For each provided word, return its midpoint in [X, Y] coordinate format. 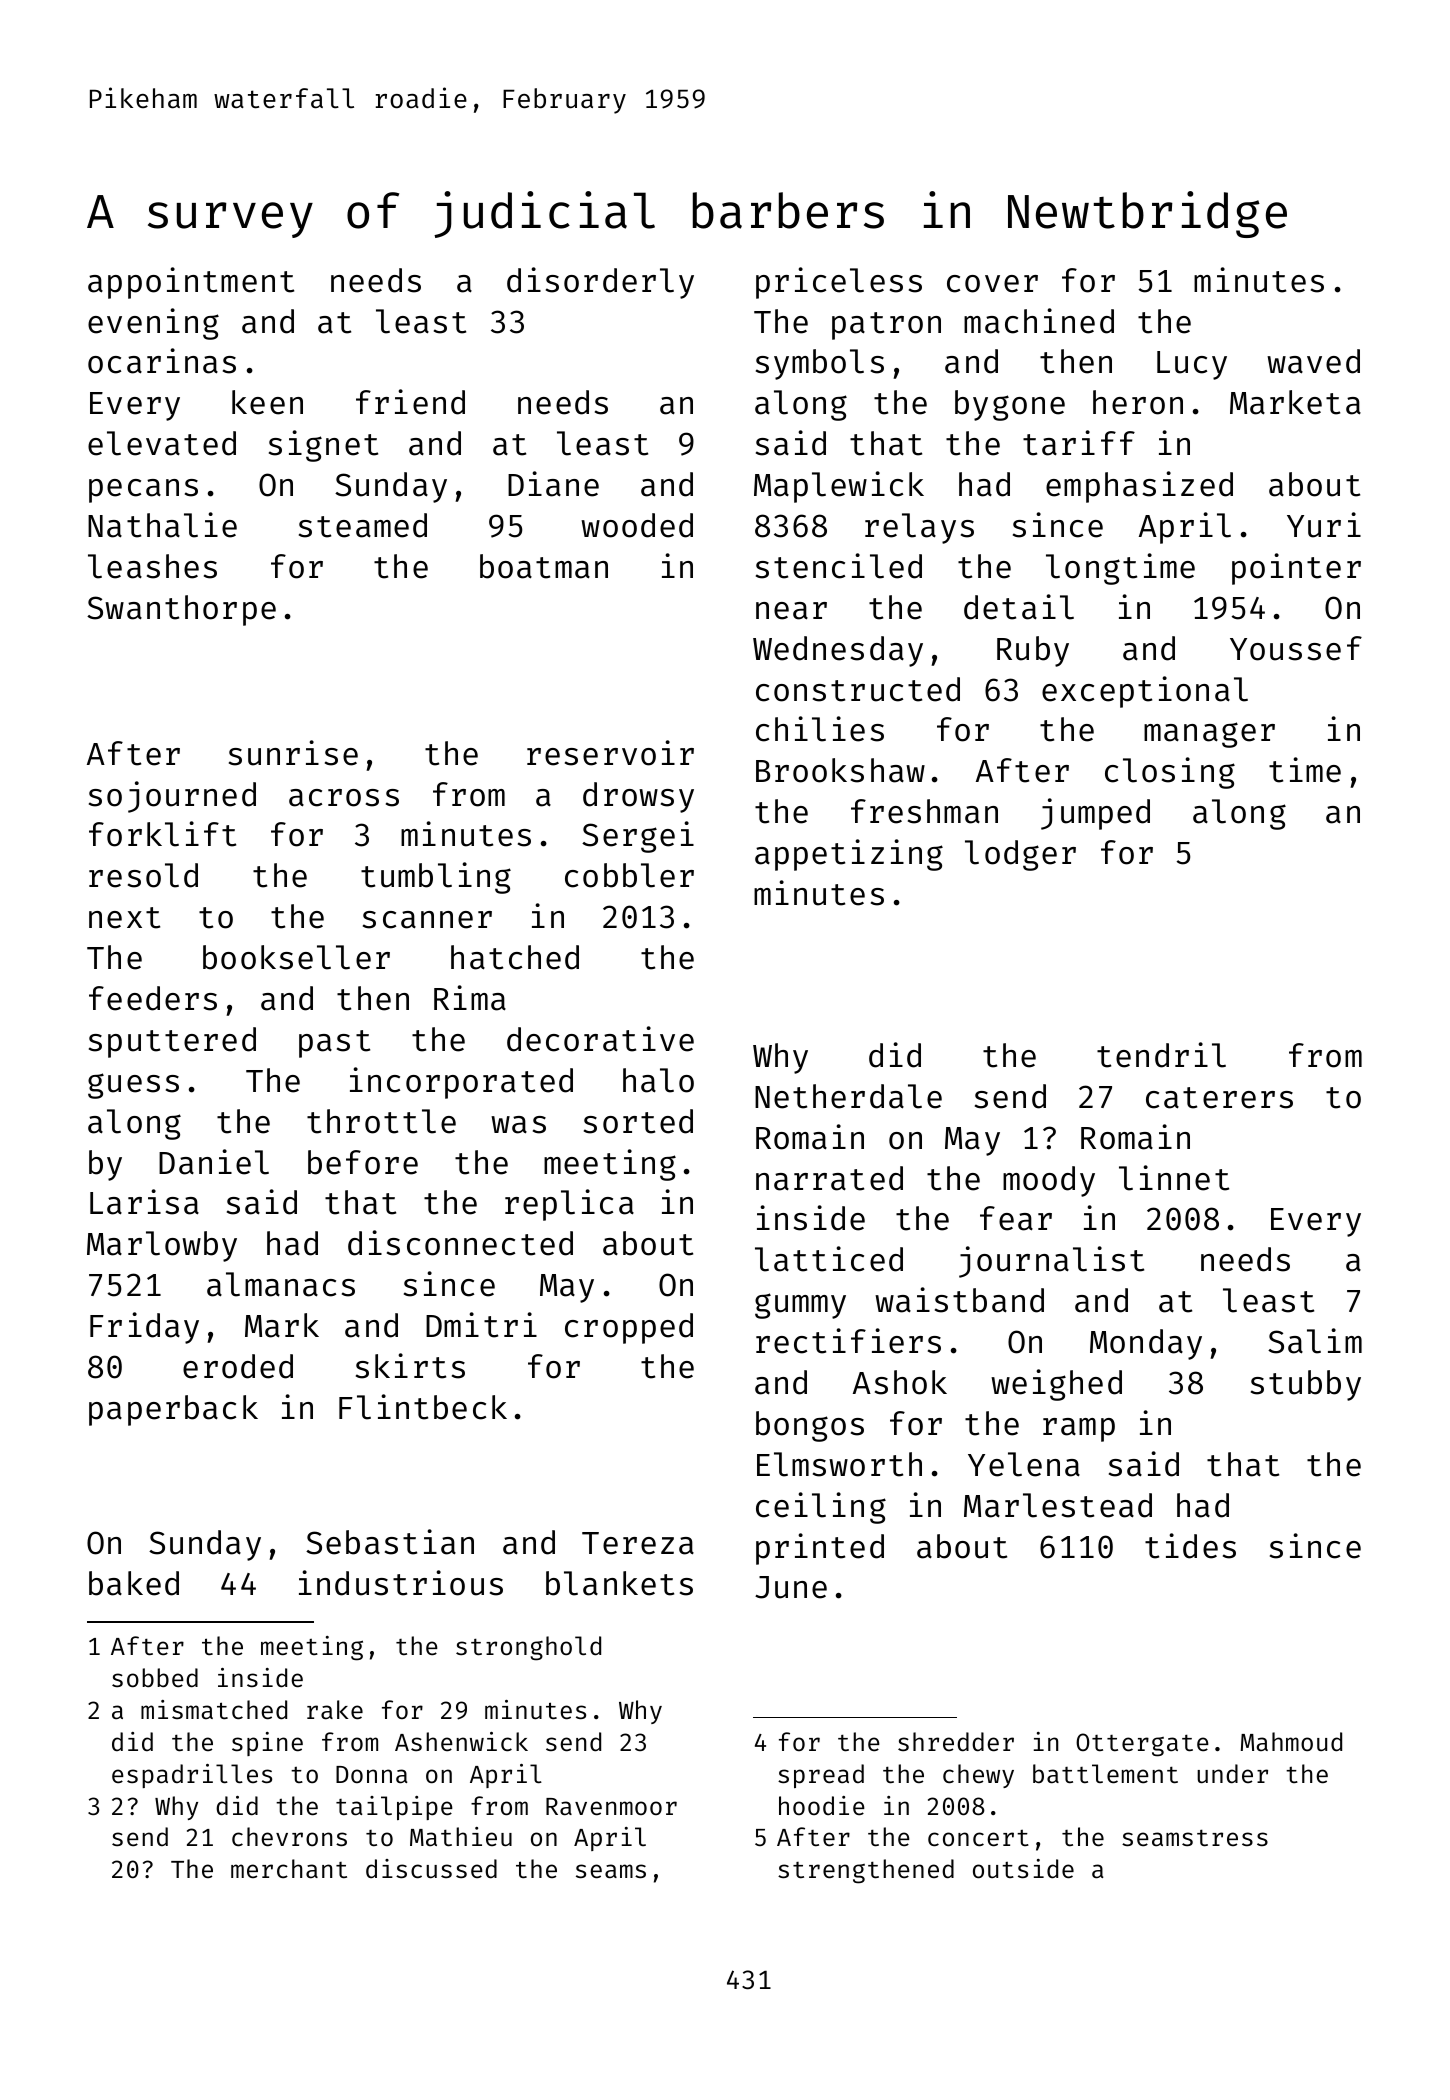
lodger [1020, 855]
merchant [289, 1869]
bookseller [296, 957]
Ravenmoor [611, 1807]
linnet [1174, 1178]
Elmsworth [839, 1464]
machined [1039, 321]
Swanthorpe [181, 610]
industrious [401, 1583]
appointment [191, 283]
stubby [1306, 1385]
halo [658, 1080]
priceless [839, 283]
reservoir [610, 753]
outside [1023, 1869]
